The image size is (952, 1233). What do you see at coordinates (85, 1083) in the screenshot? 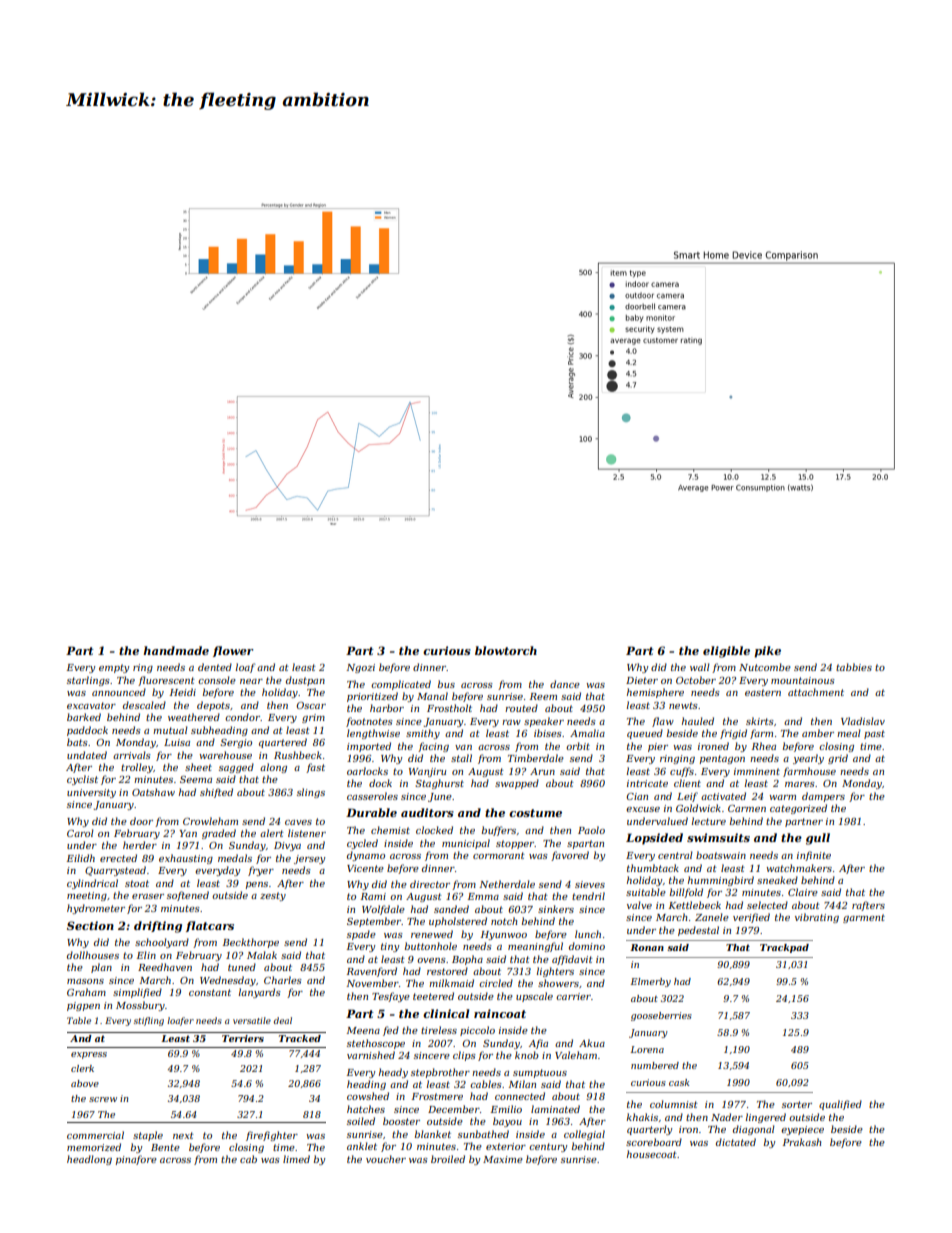
I see `above` at bounding box center [85, 1083].
